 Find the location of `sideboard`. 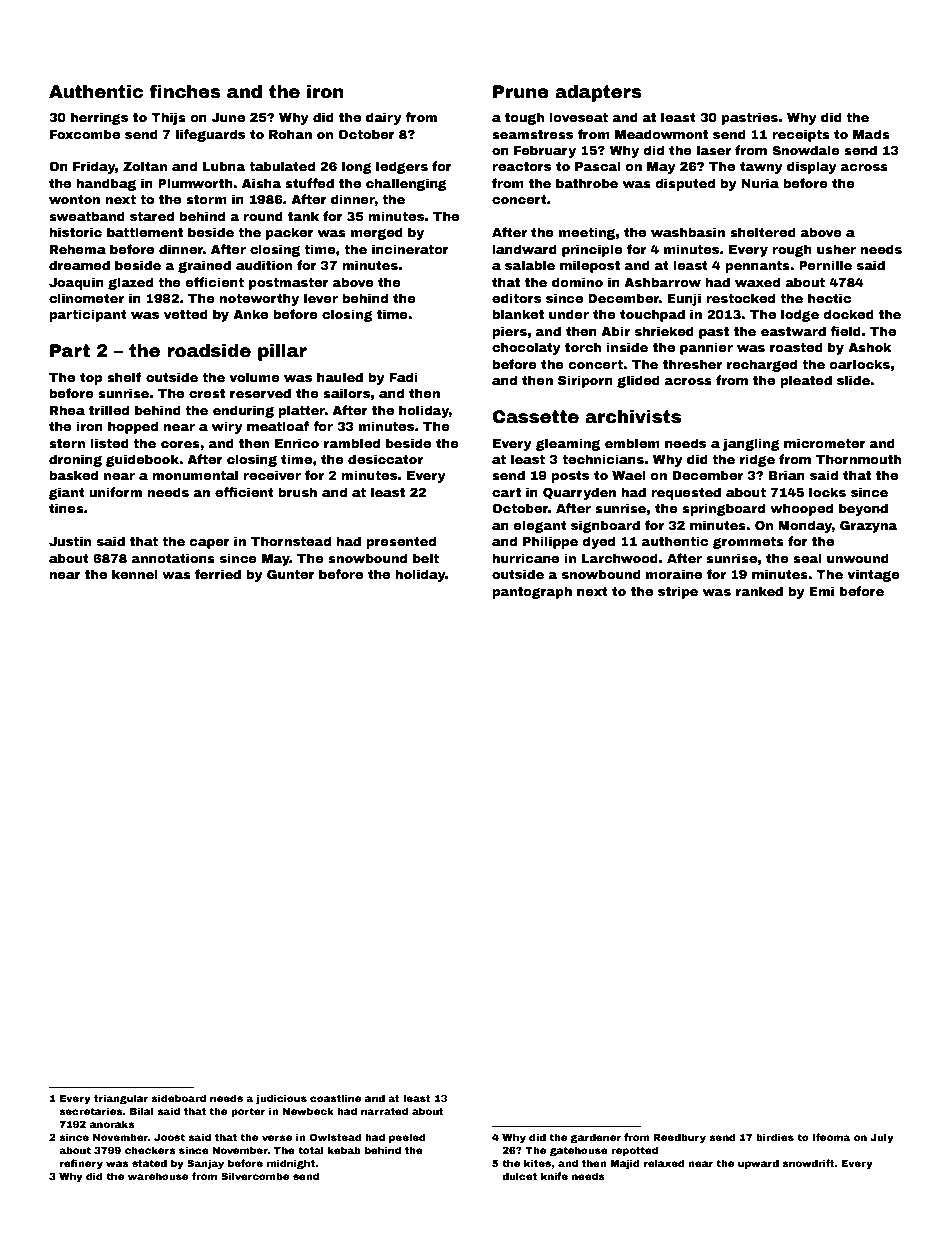

sideboard is located at coordinates (178, 1098).
